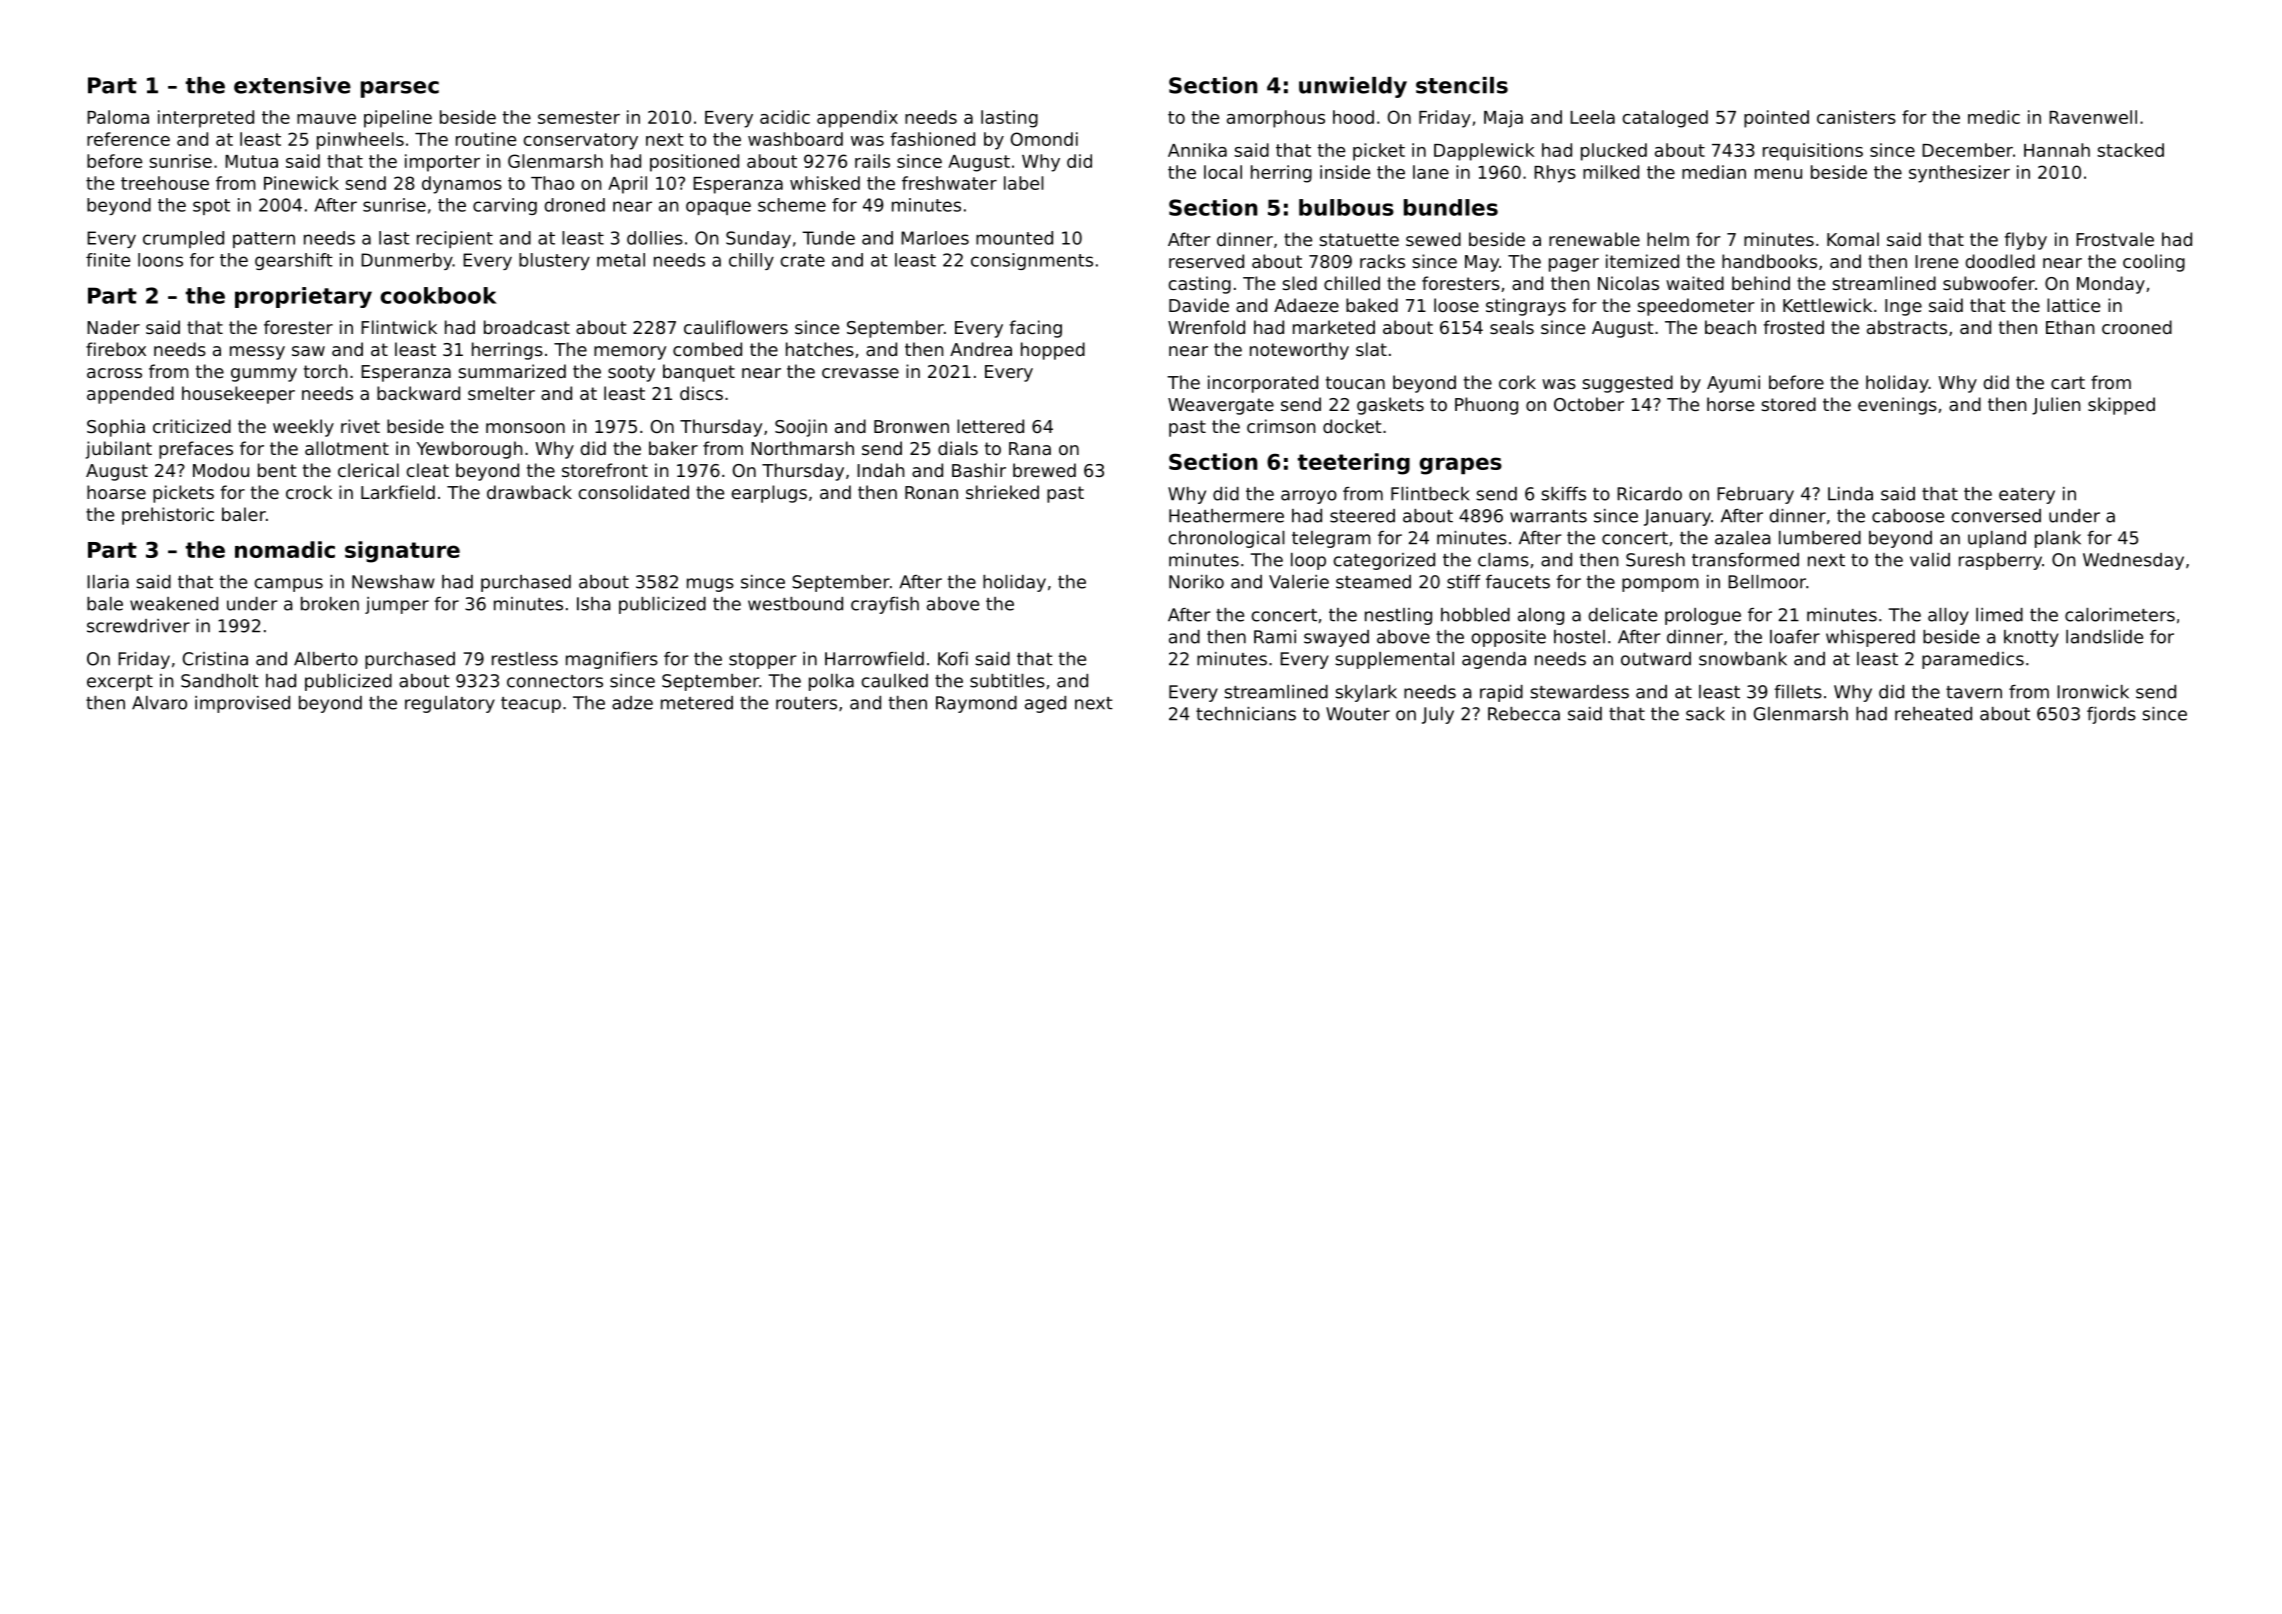  I want to click on frosted, so click(1794, 327).
